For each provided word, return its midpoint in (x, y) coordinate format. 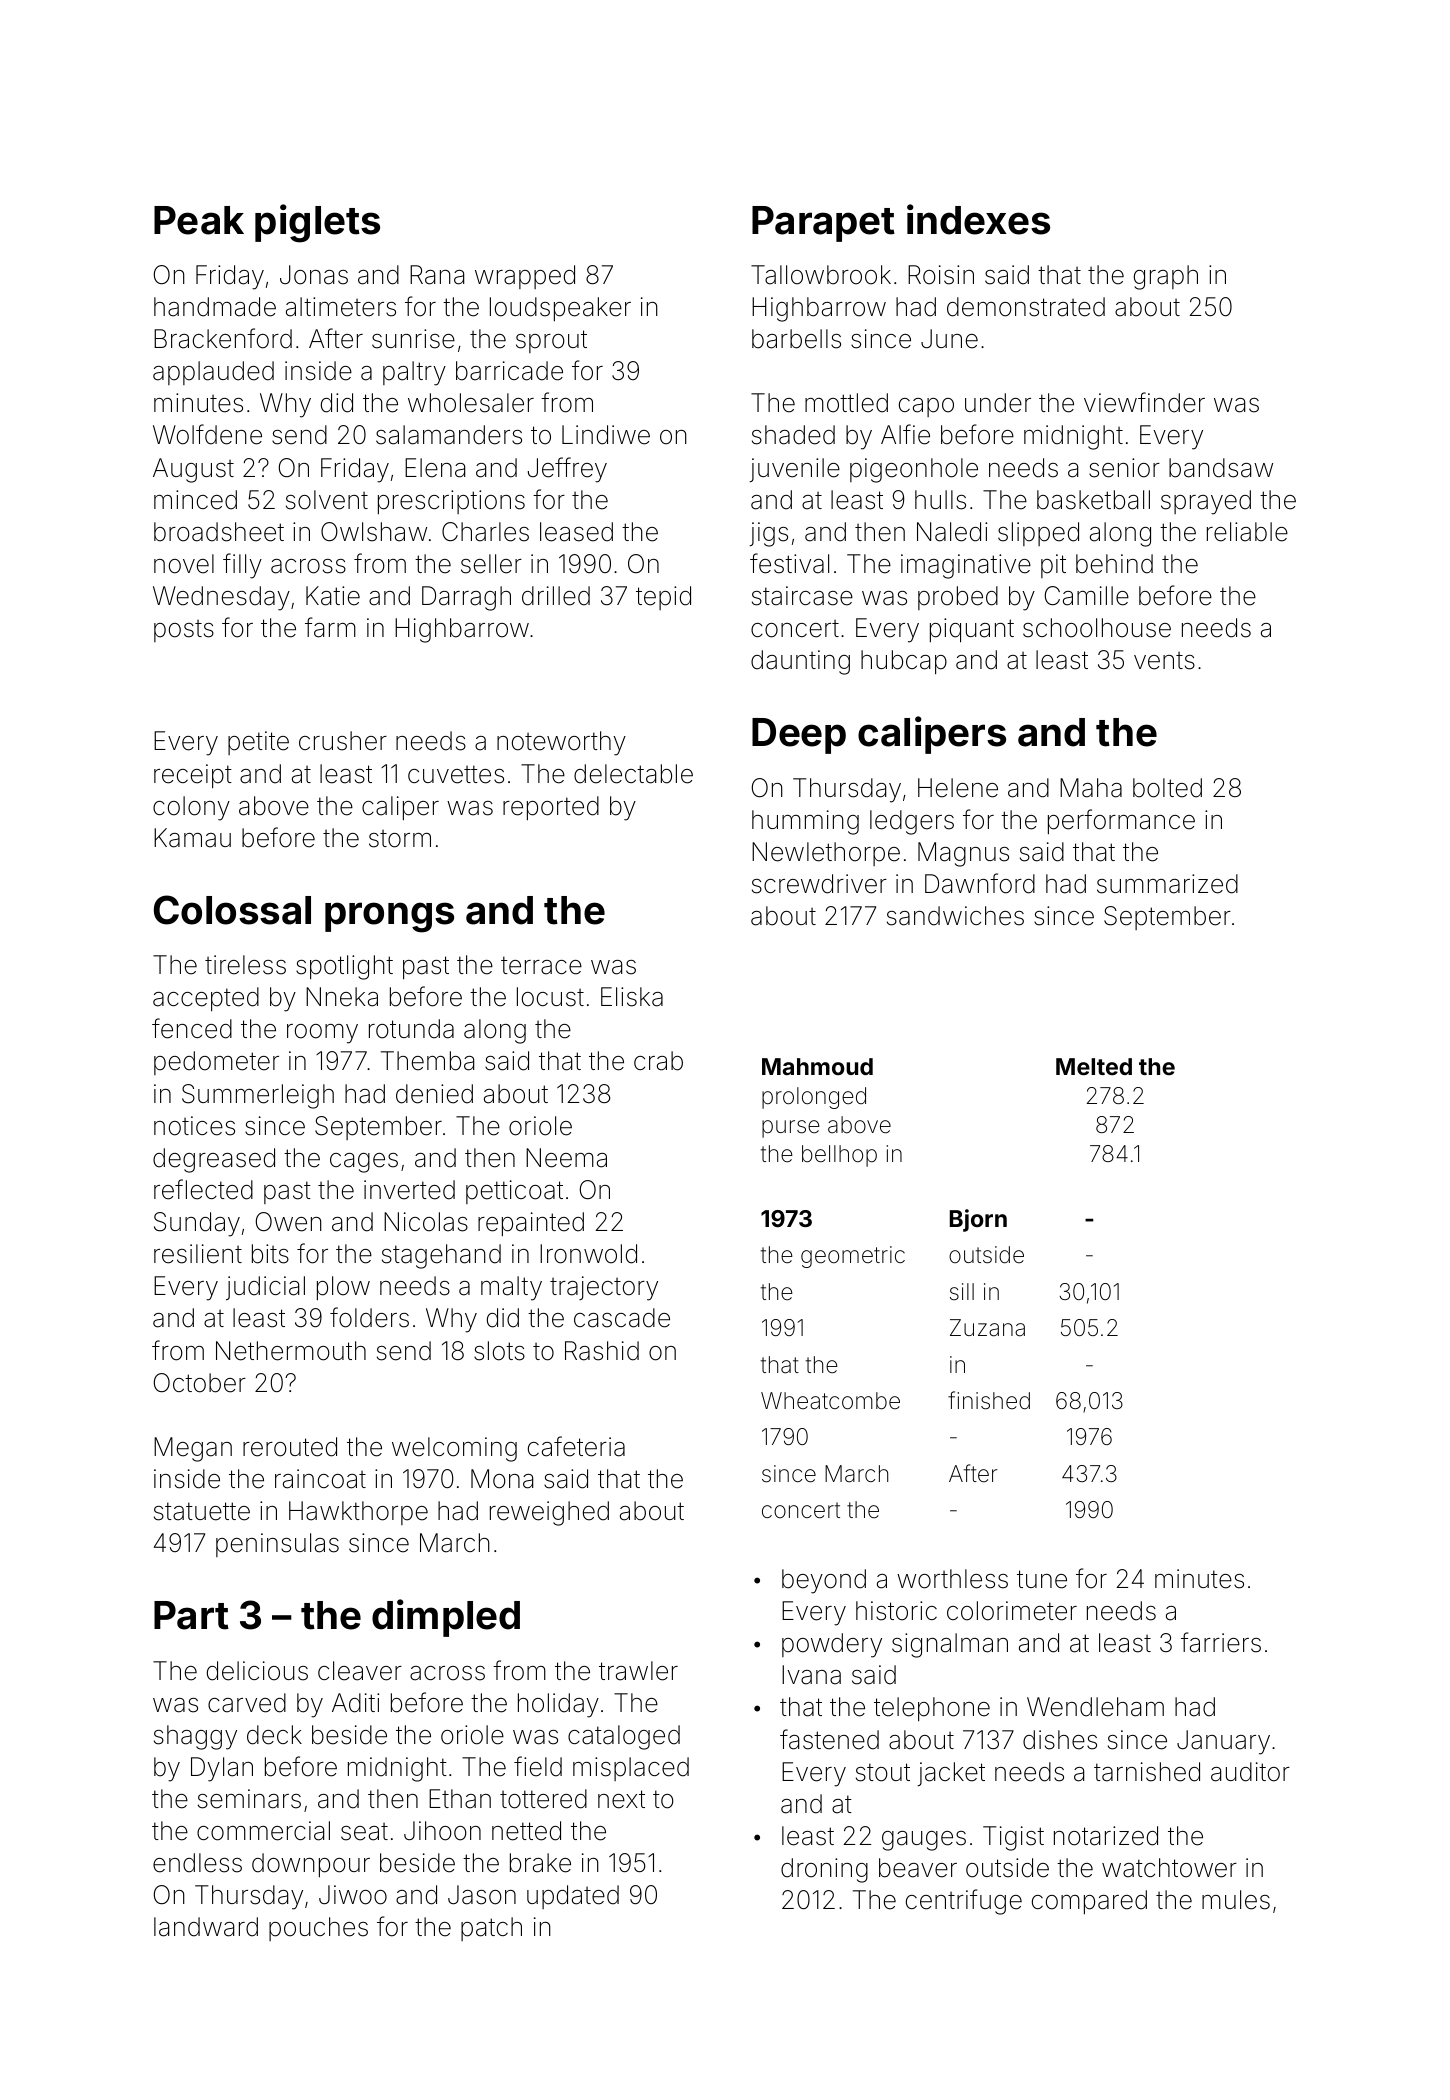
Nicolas (426, 1222)
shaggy (195, 1737)
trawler (638, 1671)
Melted (1094, 1066)
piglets (317, 223)
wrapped (525, 277)
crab (658, 1061)
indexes (978, 219)
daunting (800, 662)
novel (184, 564)
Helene (958, 788)
